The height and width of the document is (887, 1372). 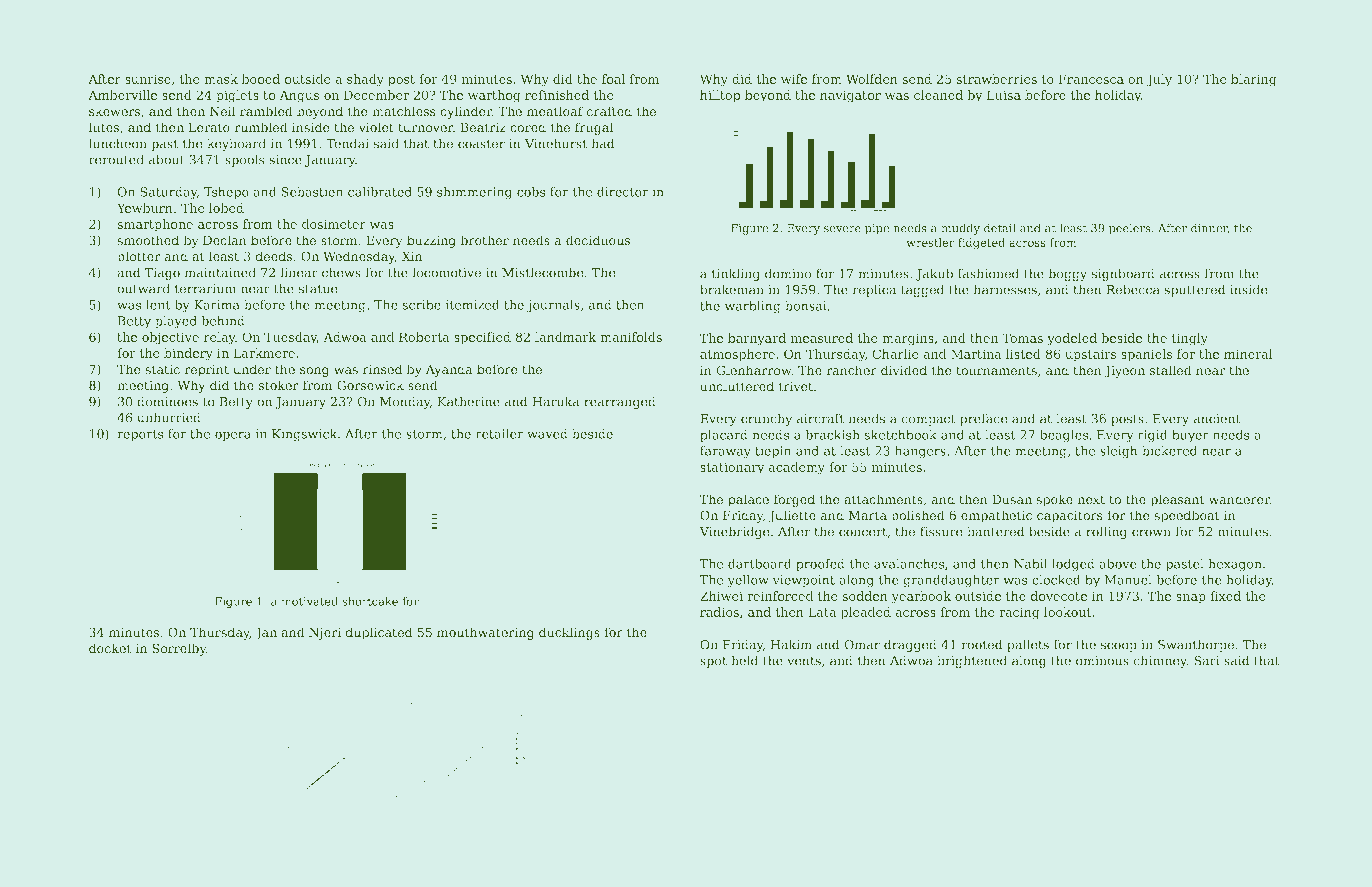 I want to click on vents, so click(x=804, y=661).
